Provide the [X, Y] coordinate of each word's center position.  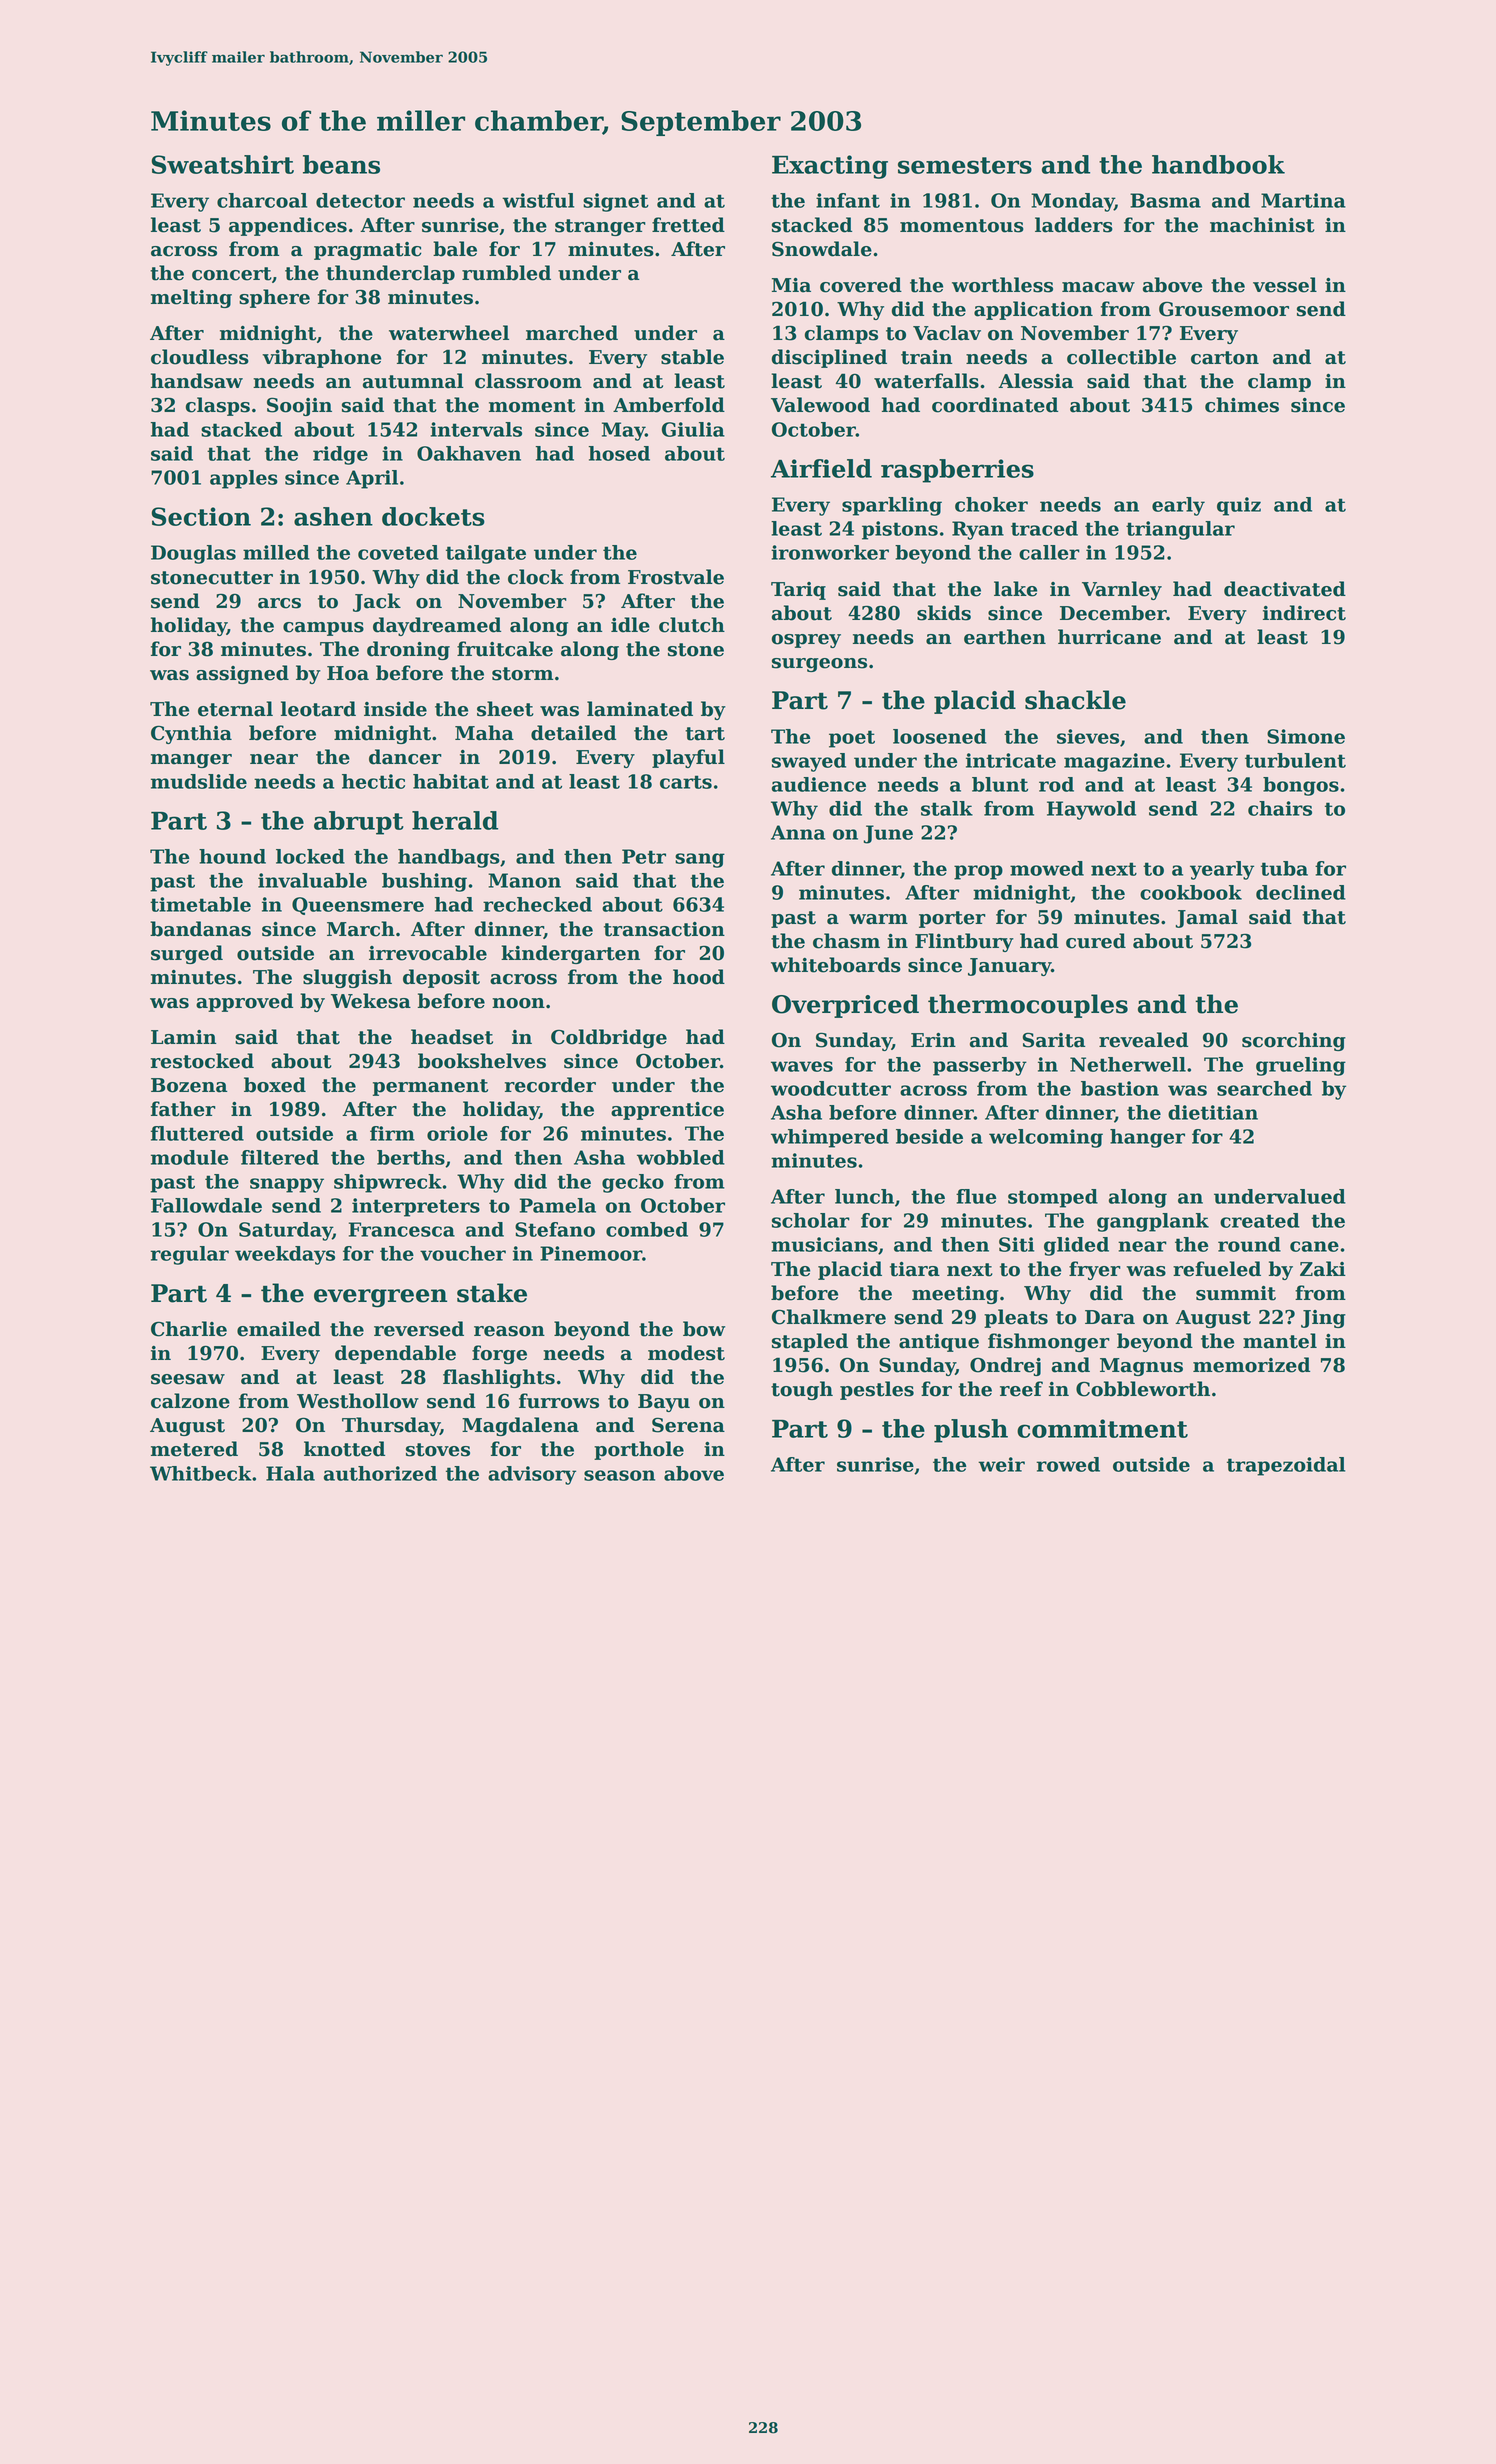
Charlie [189, 1329]
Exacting [830, 167]
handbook [1218, 164]
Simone [1306, 736]
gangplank [1153, 1222]
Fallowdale [206, 1205]
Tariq [798, 591]
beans [341, 164]
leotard [318, 709]
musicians [824, 1244]
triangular [1180, 530]
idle [630, 625]
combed [647, 1229]
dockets [433, 516]
